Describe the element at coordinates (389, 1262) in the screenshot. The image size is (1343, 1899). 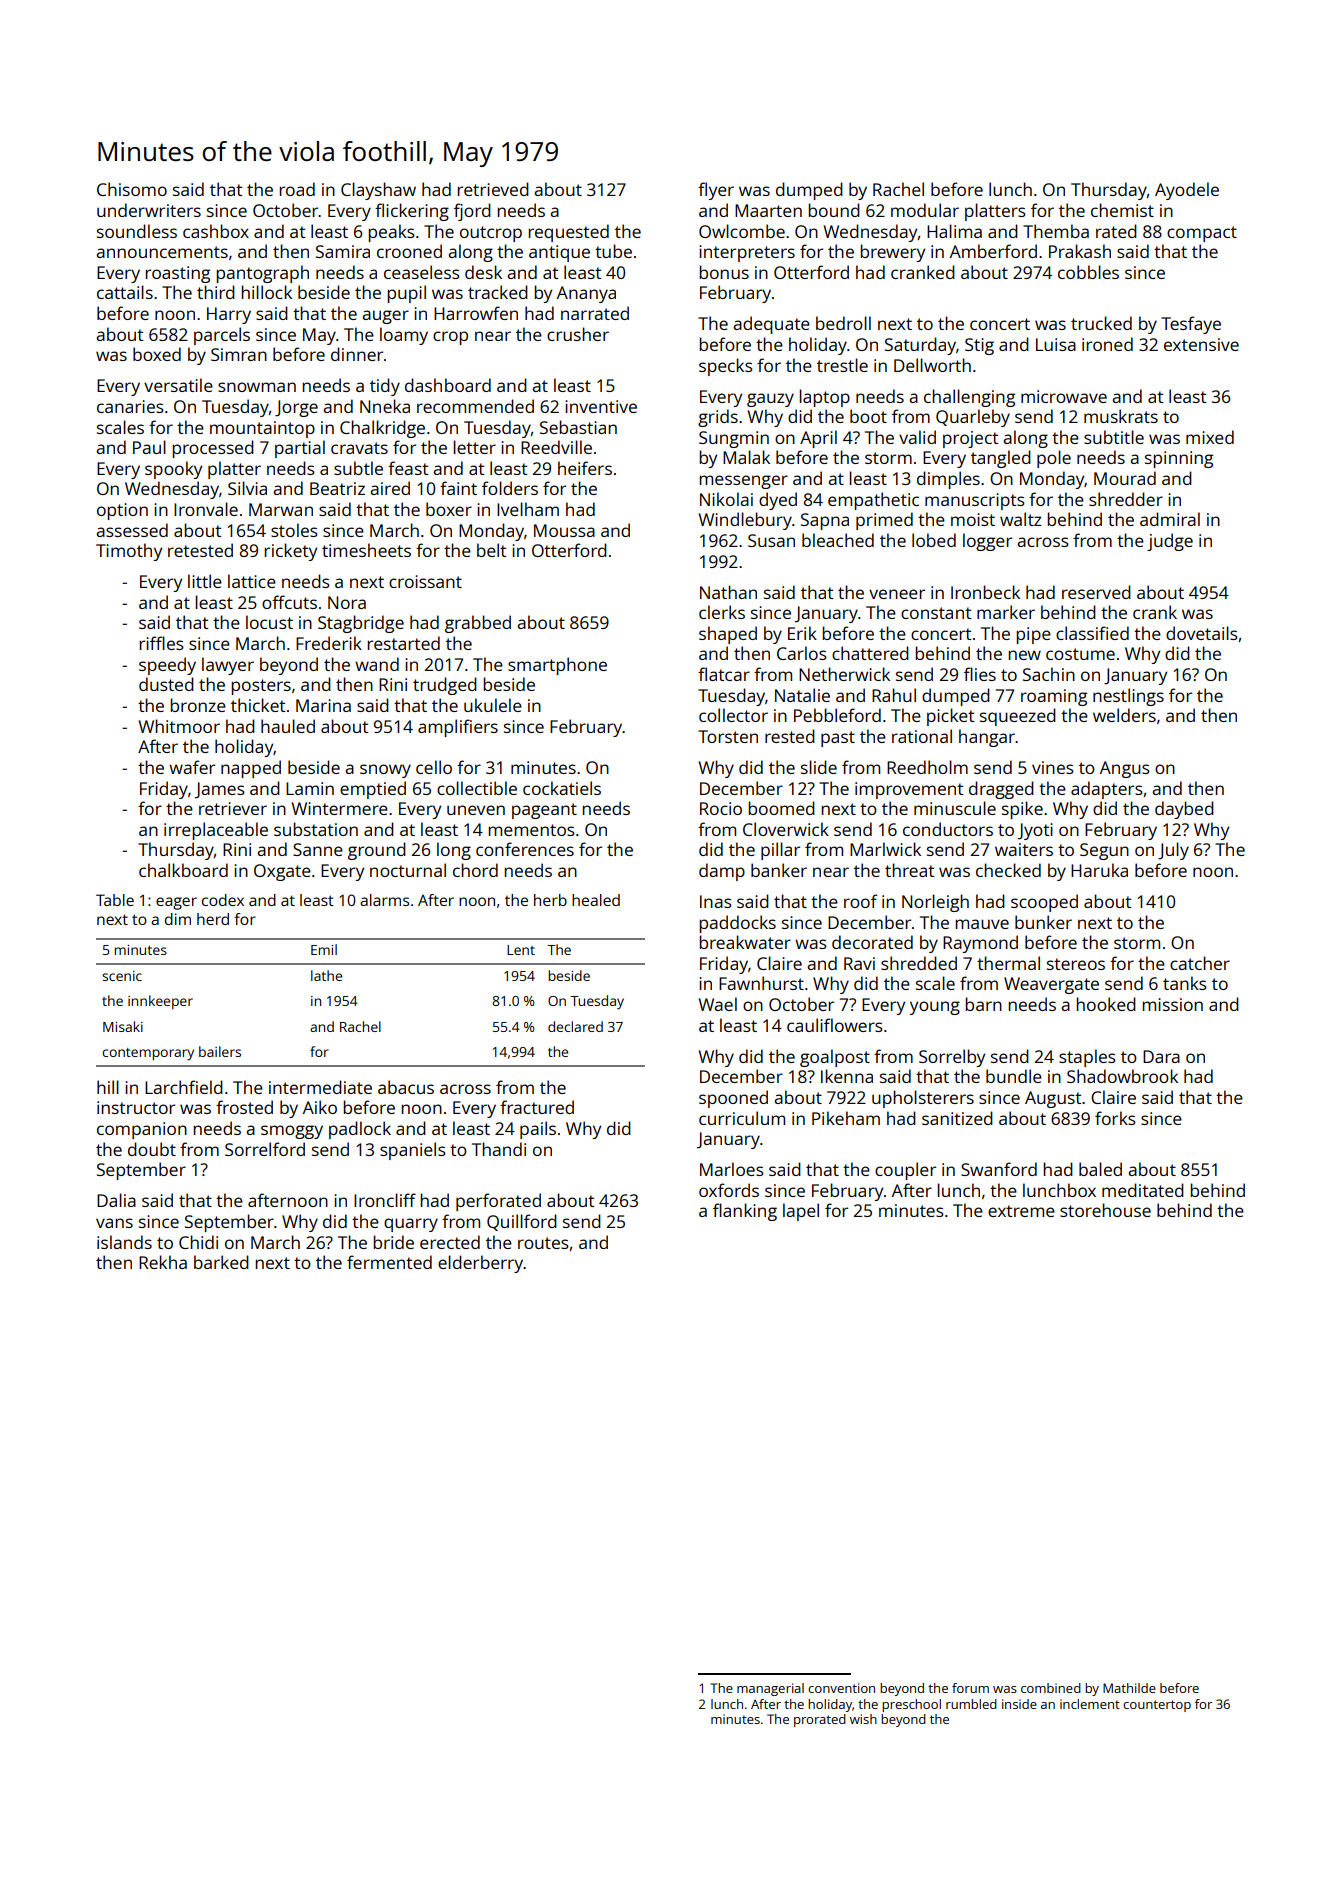
I see `fermented` at that location.
